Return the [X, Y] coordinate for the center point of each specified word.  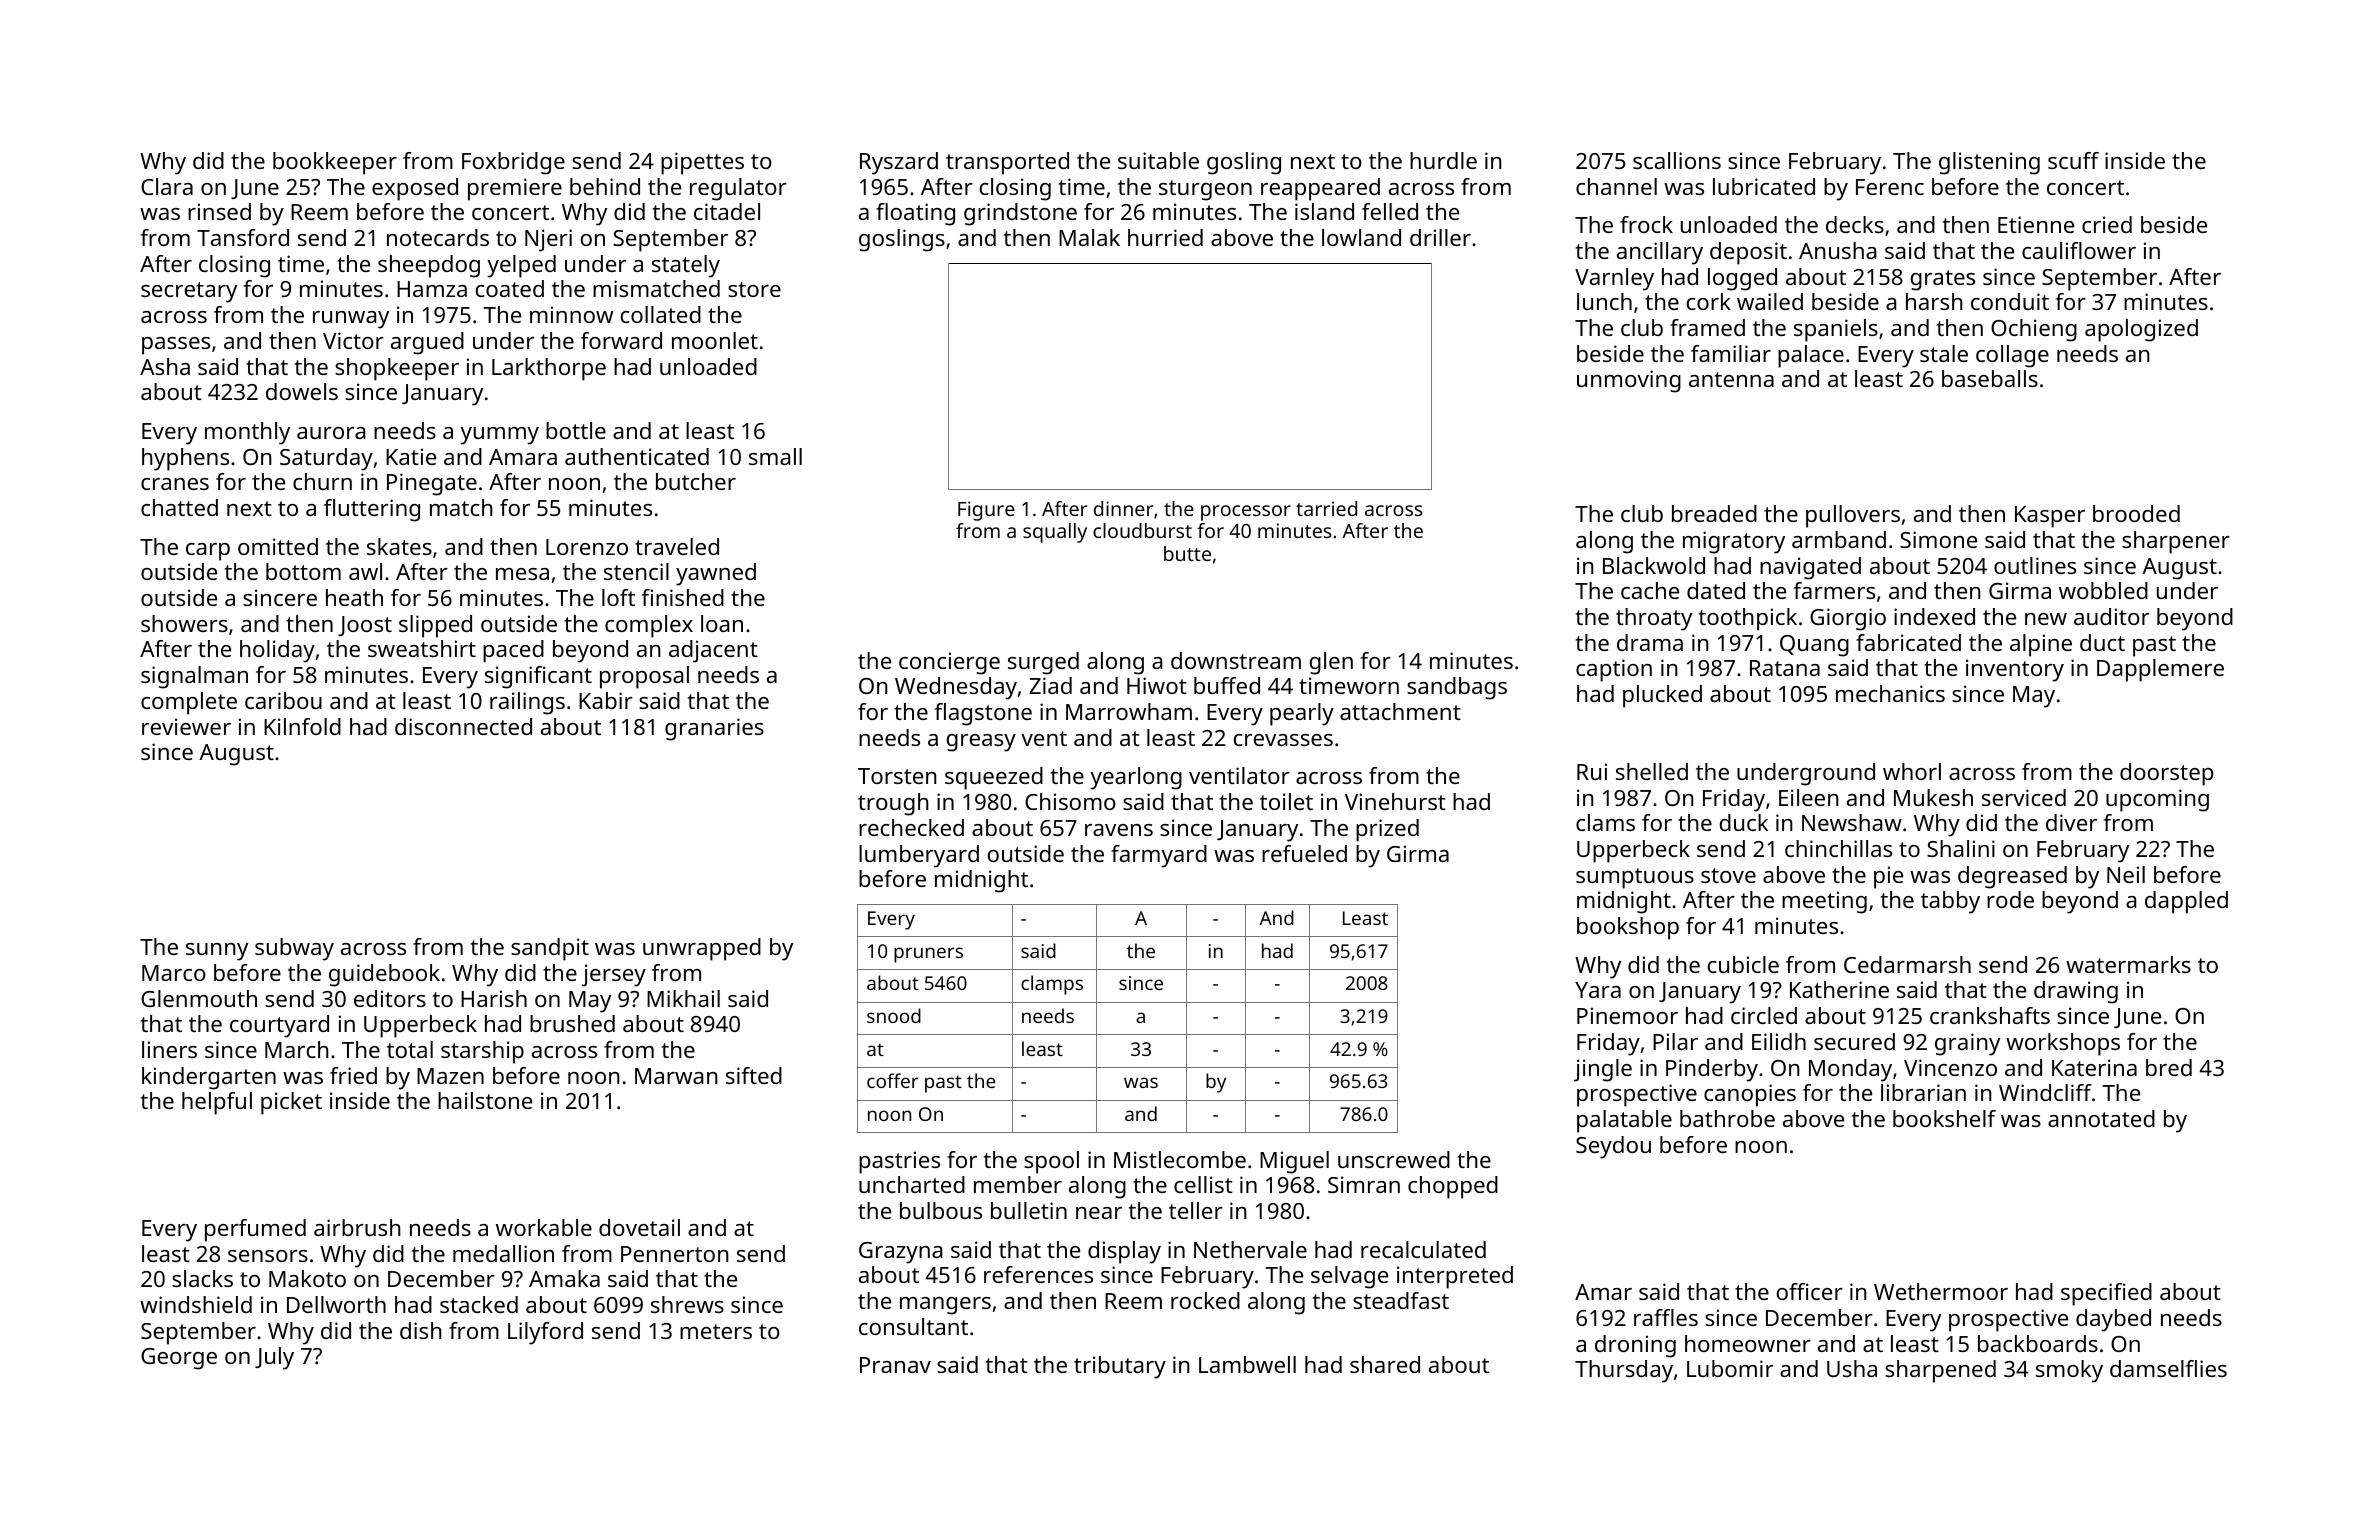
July [274, 1358]
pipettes [702, 163]
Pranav [895, 1365]
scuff [2073, 160]
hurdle [1443, 160]
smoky [2069, 1371]
